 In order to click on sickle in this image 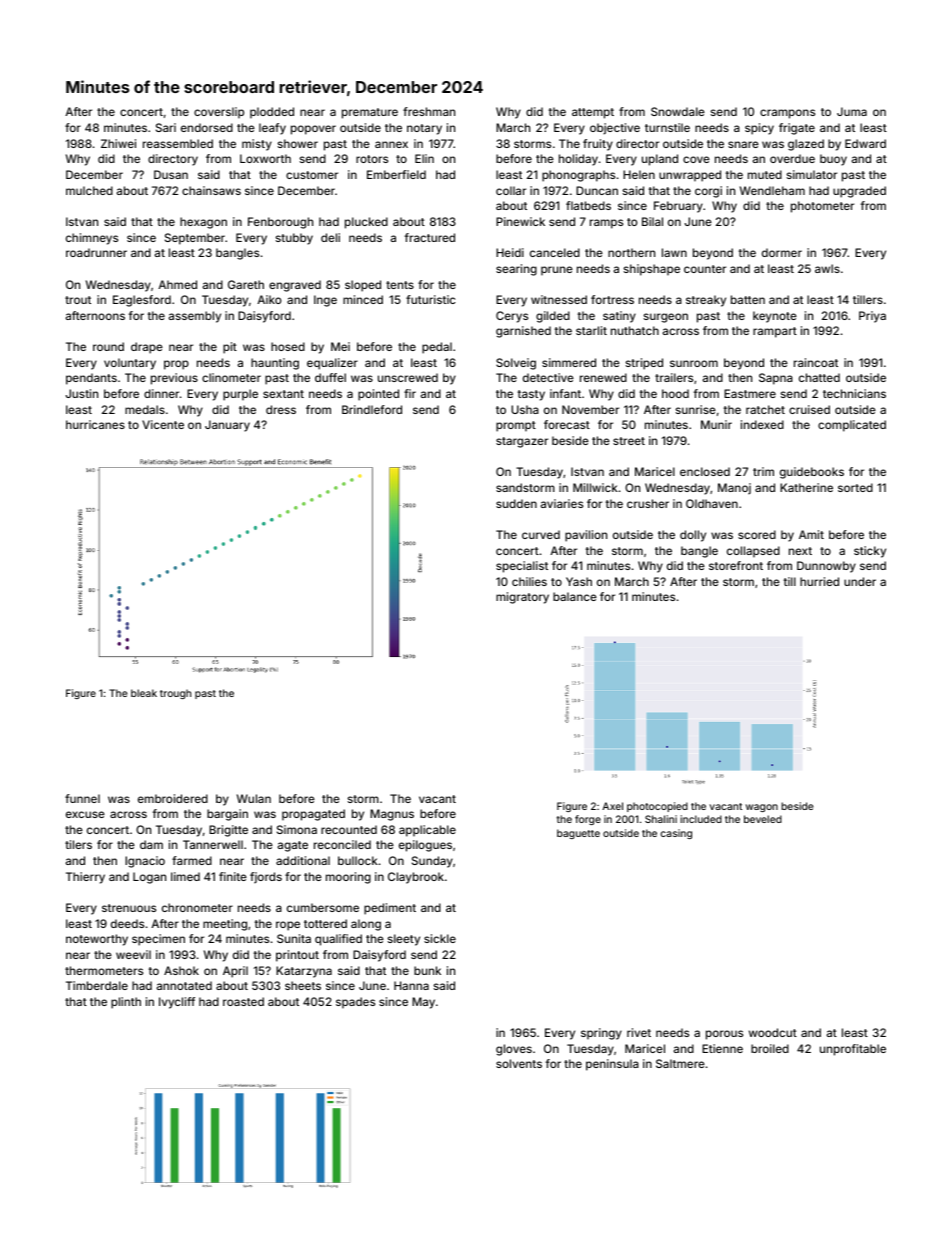, I will do `click(440, 938)`.
